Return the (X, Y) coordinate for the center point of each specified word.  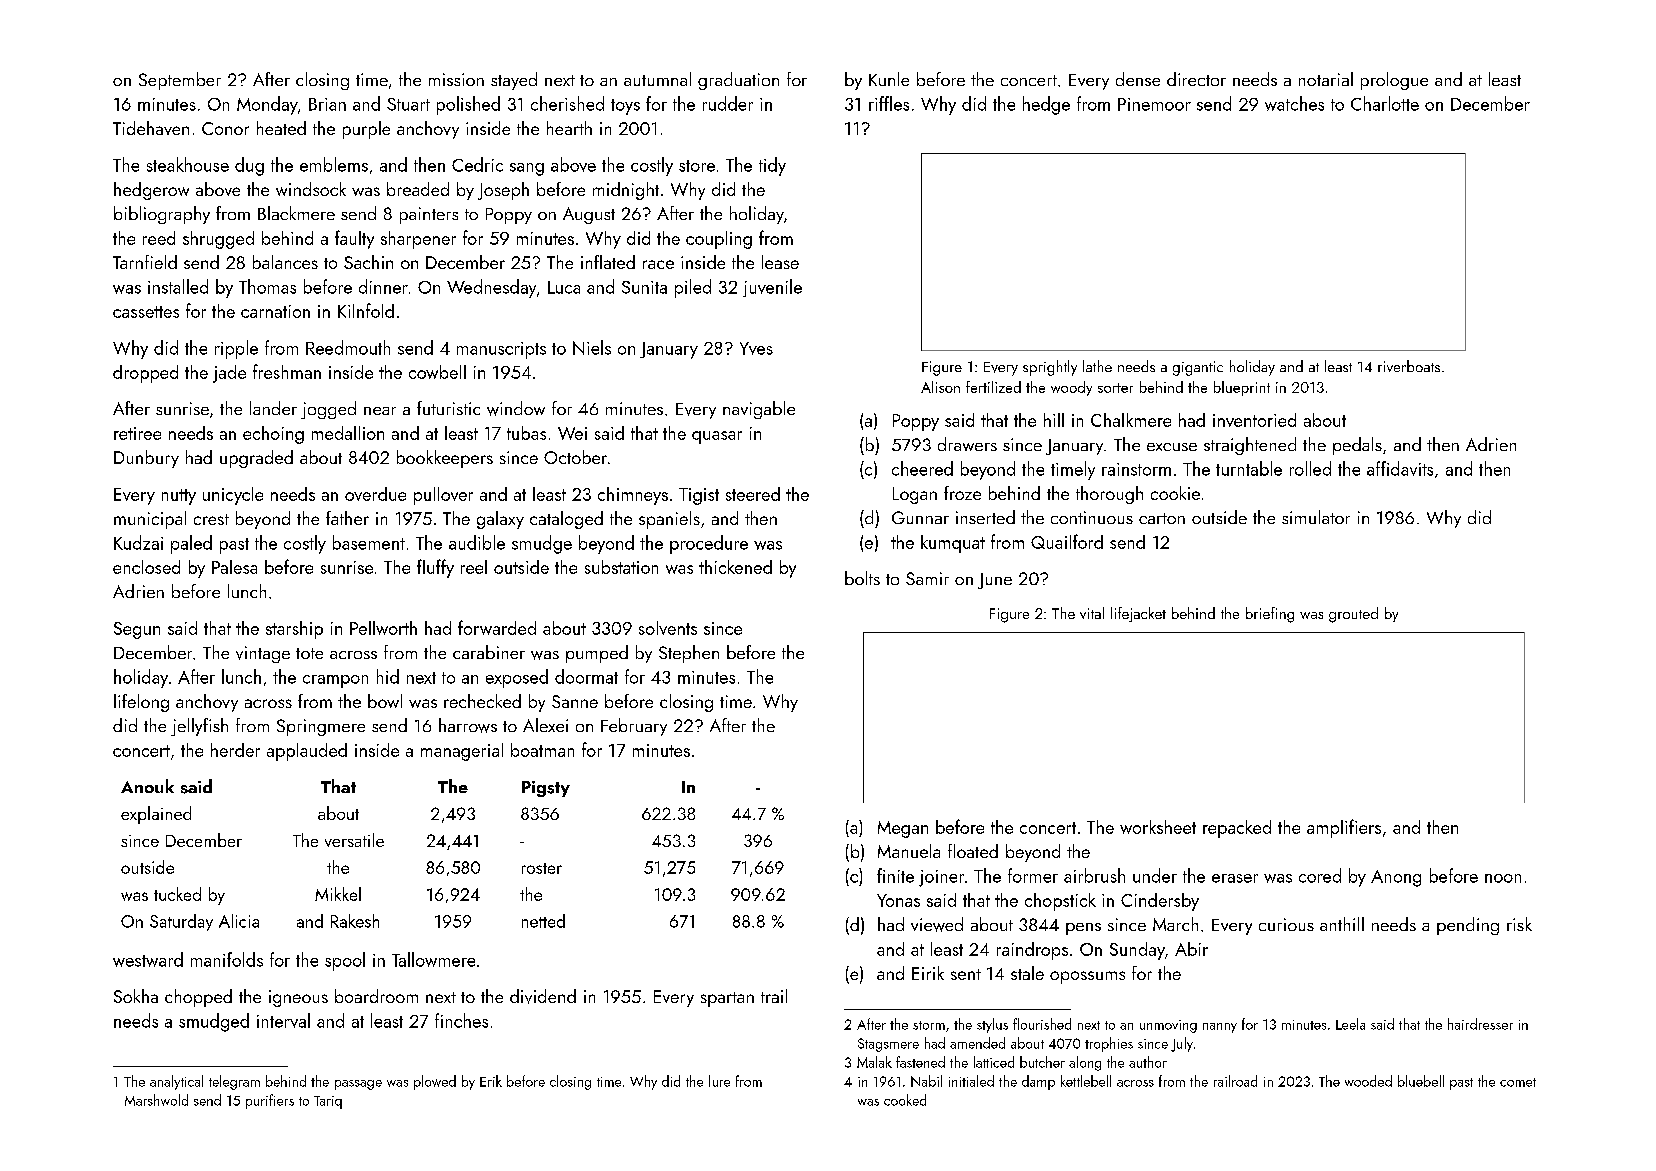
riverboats (1409, 366)
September (180, 81)
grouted (1353, 615)
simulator (1316, 517)
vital (1092, 613)
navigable (759, 410)
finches (461, 1020)
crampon (335, 681)
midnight (626, 191)
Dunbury (146, 459)
